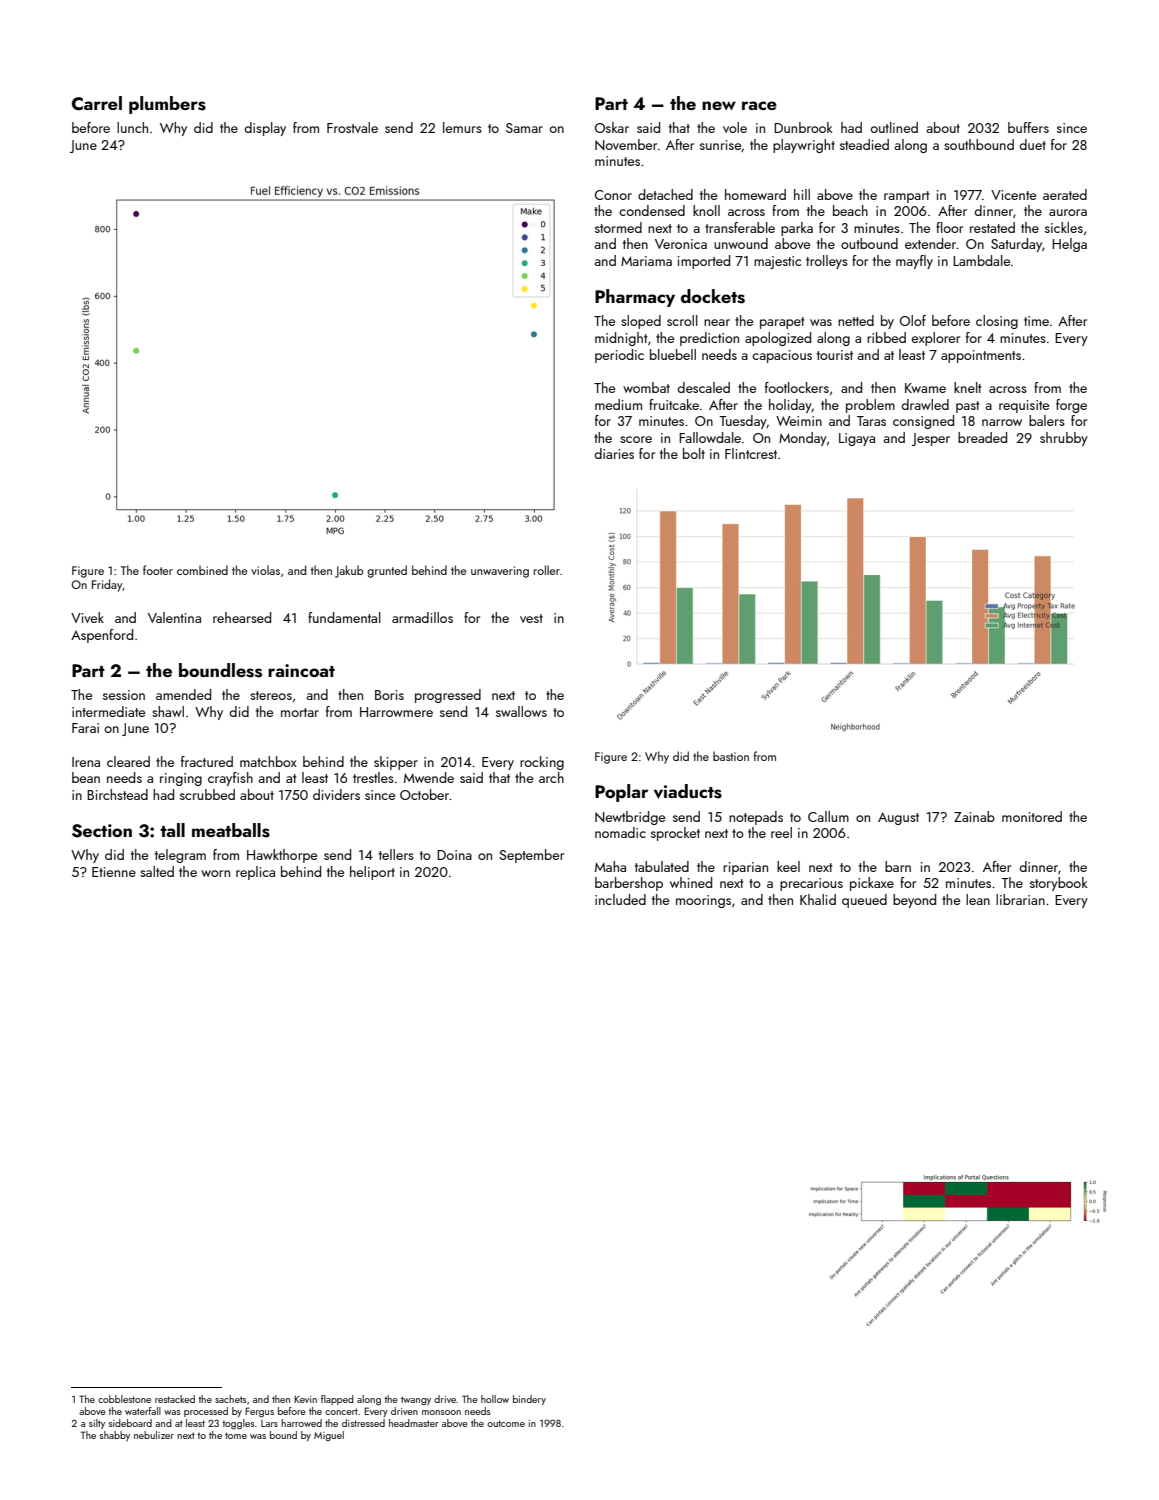 Image resolution: width=1159 pixels, height=1500 pixels. Describe the element at coordinates (1032, 816) in the image. I see `monitored` at that location.
